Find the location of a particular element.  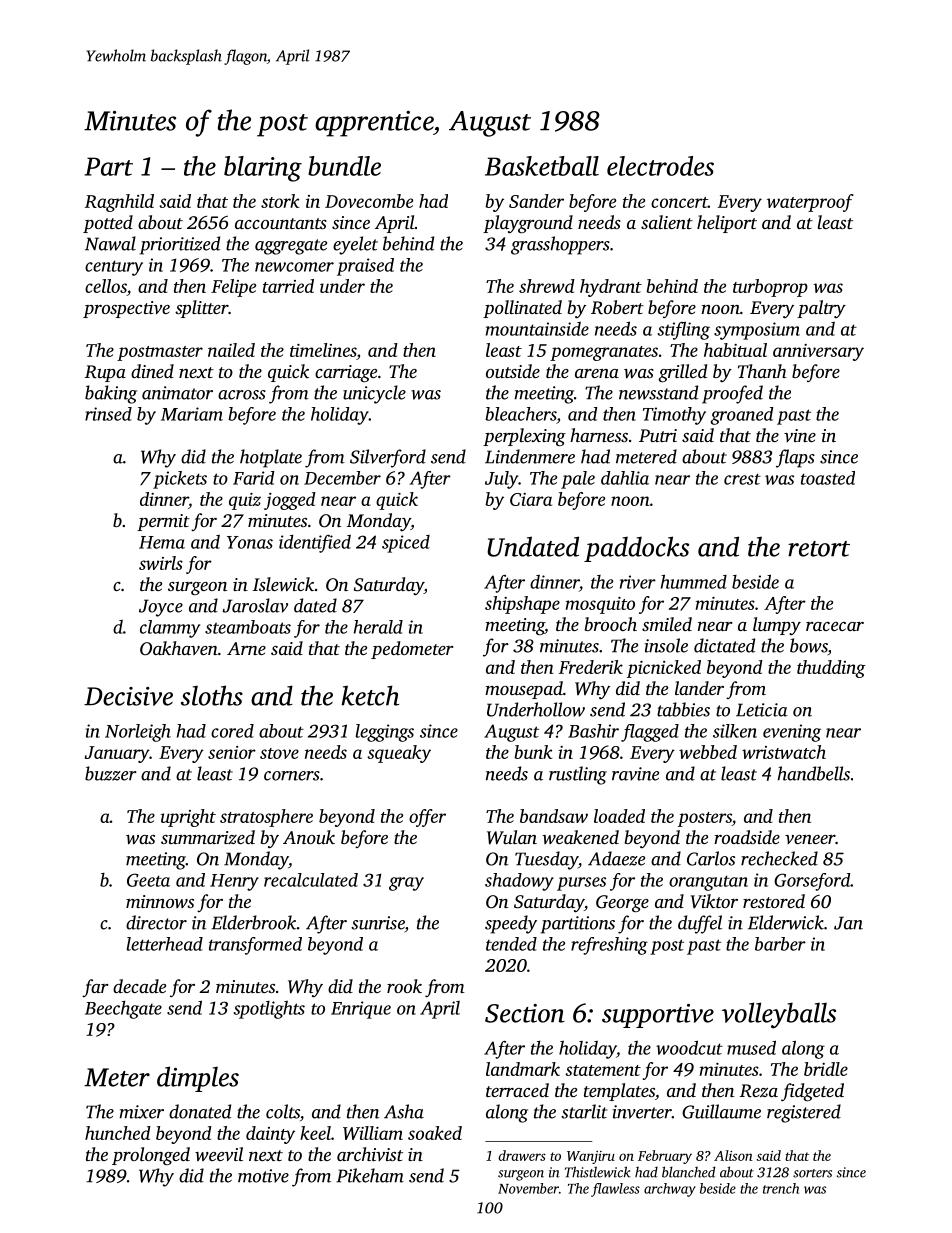

squeaky is located at coordinates (399, 754).
